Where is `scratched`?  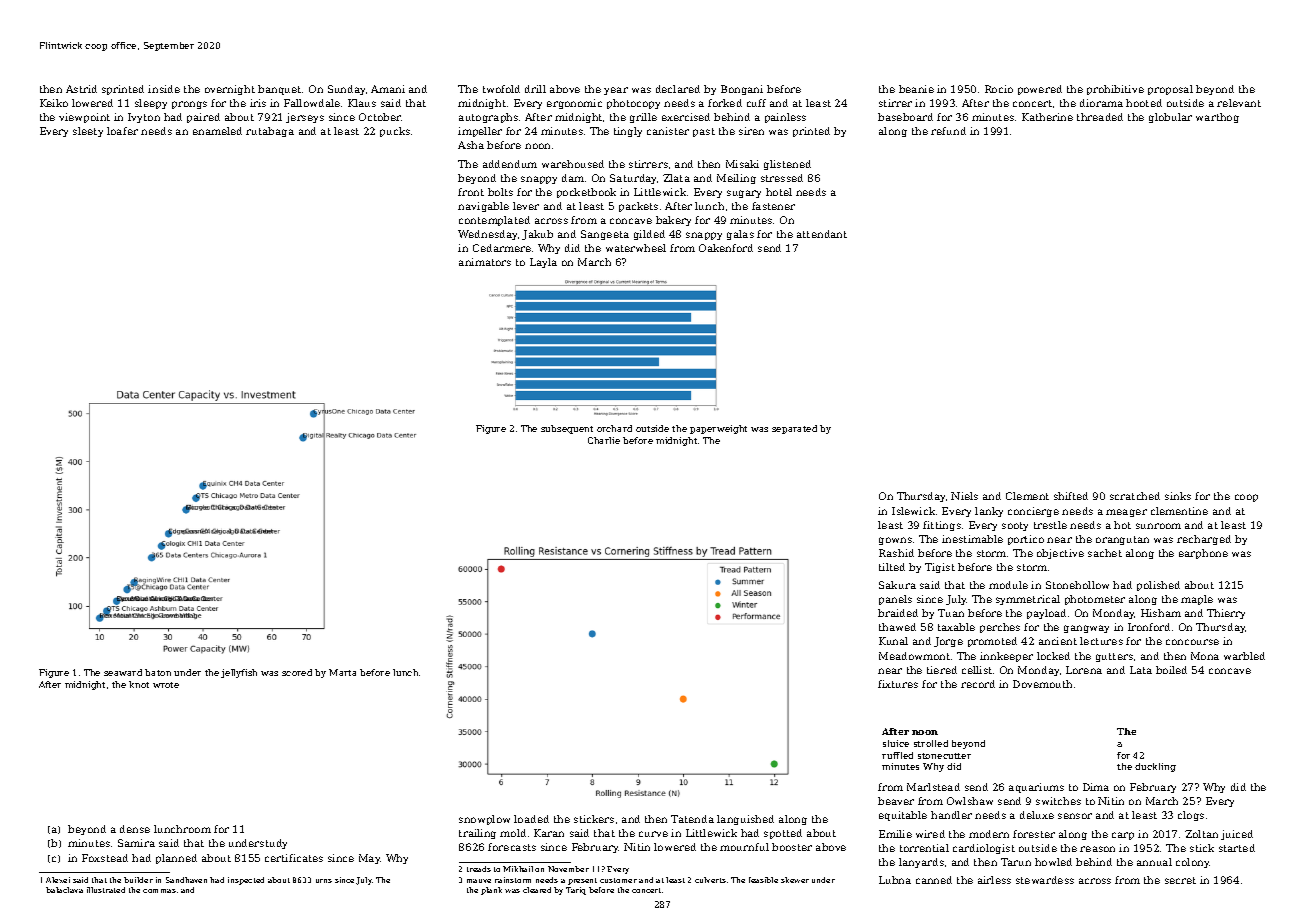 scratched is located at coordinates (1135, 496).
